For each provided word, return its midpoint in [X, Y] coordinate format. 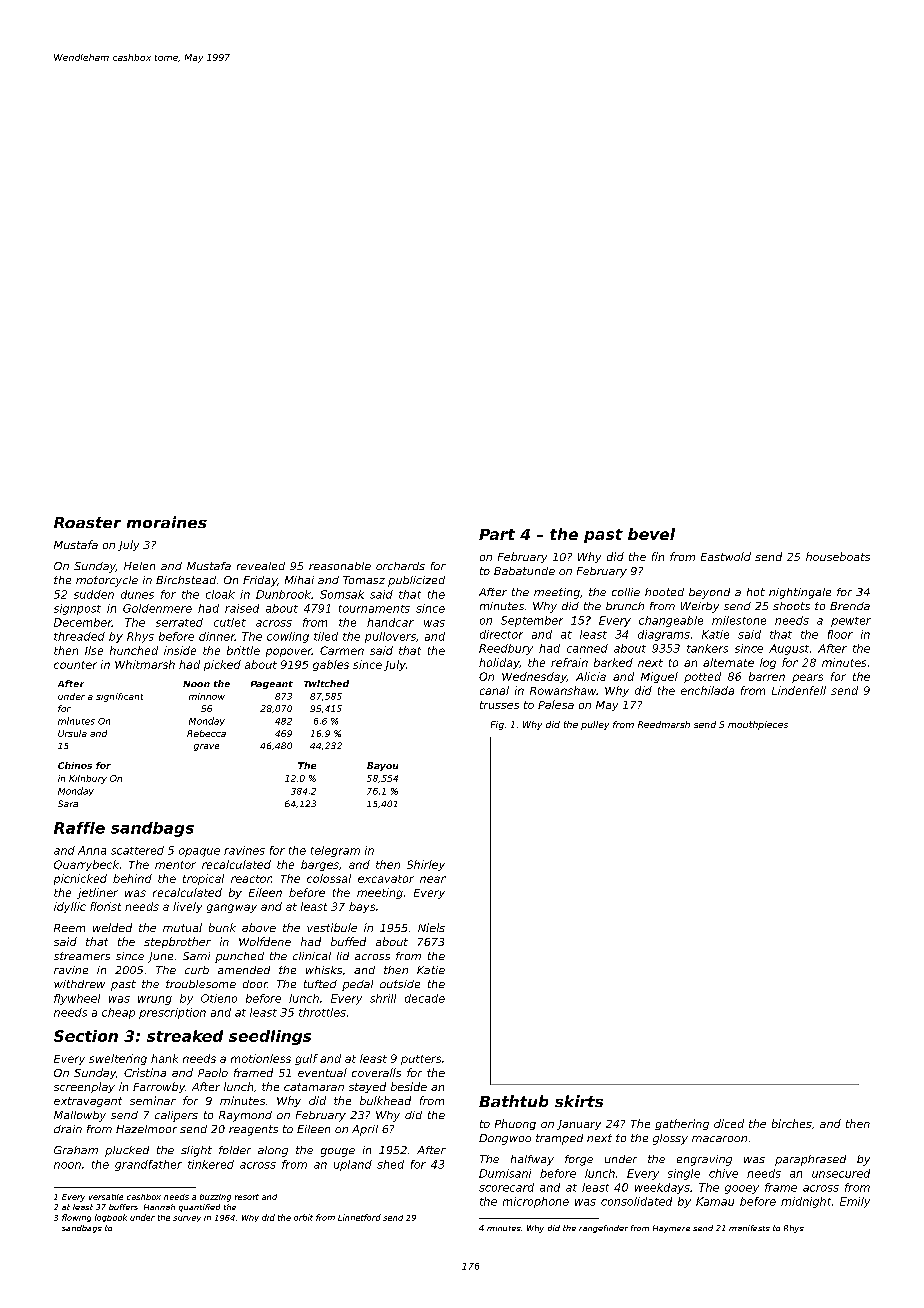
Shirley [426, 865]
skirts [579, 1101]
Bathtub [513, 1101]
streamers [82, 956]
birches [792, 1123]
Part [497, 534]
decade [425, 998]
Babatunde [524, 571]
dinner [217, 636]
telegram [335, 851]
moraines [167, 522]
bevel [651, 534]
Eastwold [726, 556]
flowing [76, 1218]
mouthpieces [758, 725]
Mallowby [80, 1116]
